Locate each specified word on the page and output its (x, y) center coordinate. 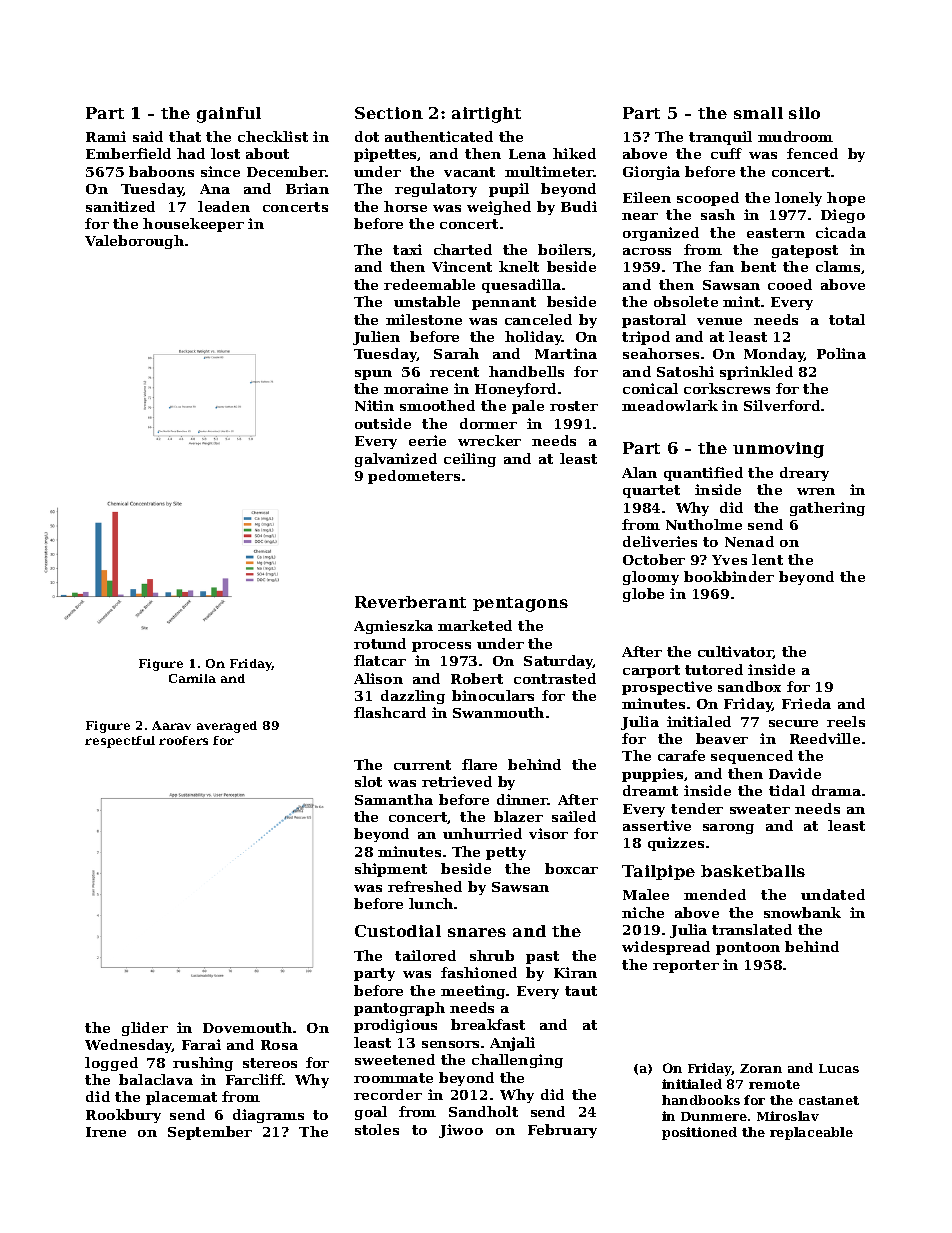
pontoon (748, 948)
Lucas (839, 1068)
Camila (192, 678)
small (758, 113)
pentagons (520, 604)
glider (145, 1029)
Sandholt (483, 1111)
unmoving (778, 450)
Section (389, 113)
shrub (492, 955)
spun (373, 375)
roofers (183, 740)
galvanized (396, 460)
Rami (106, 136)
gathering (827, 509)
